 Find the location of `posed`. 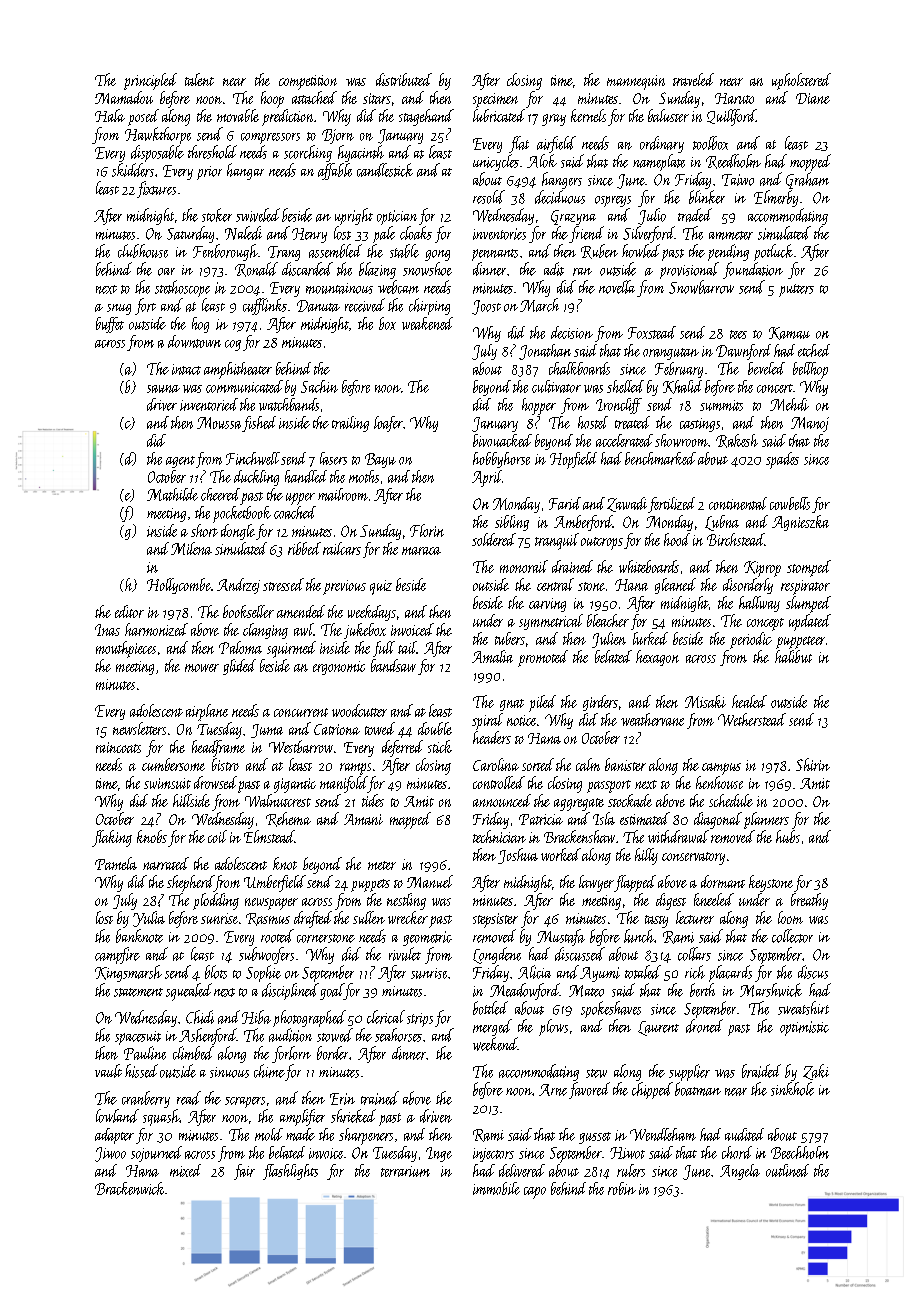

posed is located at coordinates (143, 117).
